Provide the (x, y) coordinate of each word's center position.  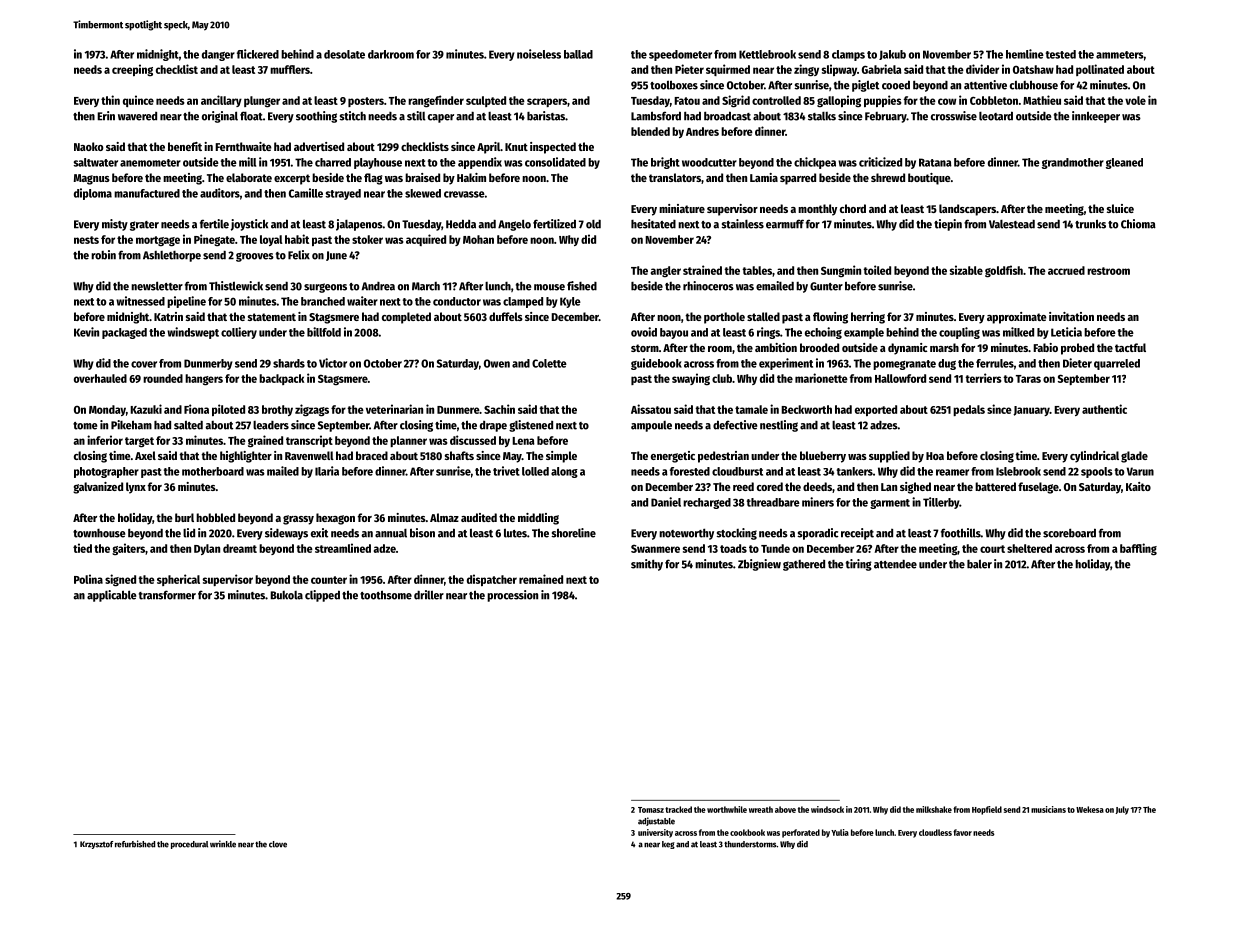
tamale (751, 409)
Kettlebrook (767, 54)
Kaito (1138, 486)
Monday (107, 410)
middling (538, 519)
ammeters (1120, 55)
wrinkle (223, 844)
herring (868, 318)
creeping (132, 70)
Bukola (286, 595)
